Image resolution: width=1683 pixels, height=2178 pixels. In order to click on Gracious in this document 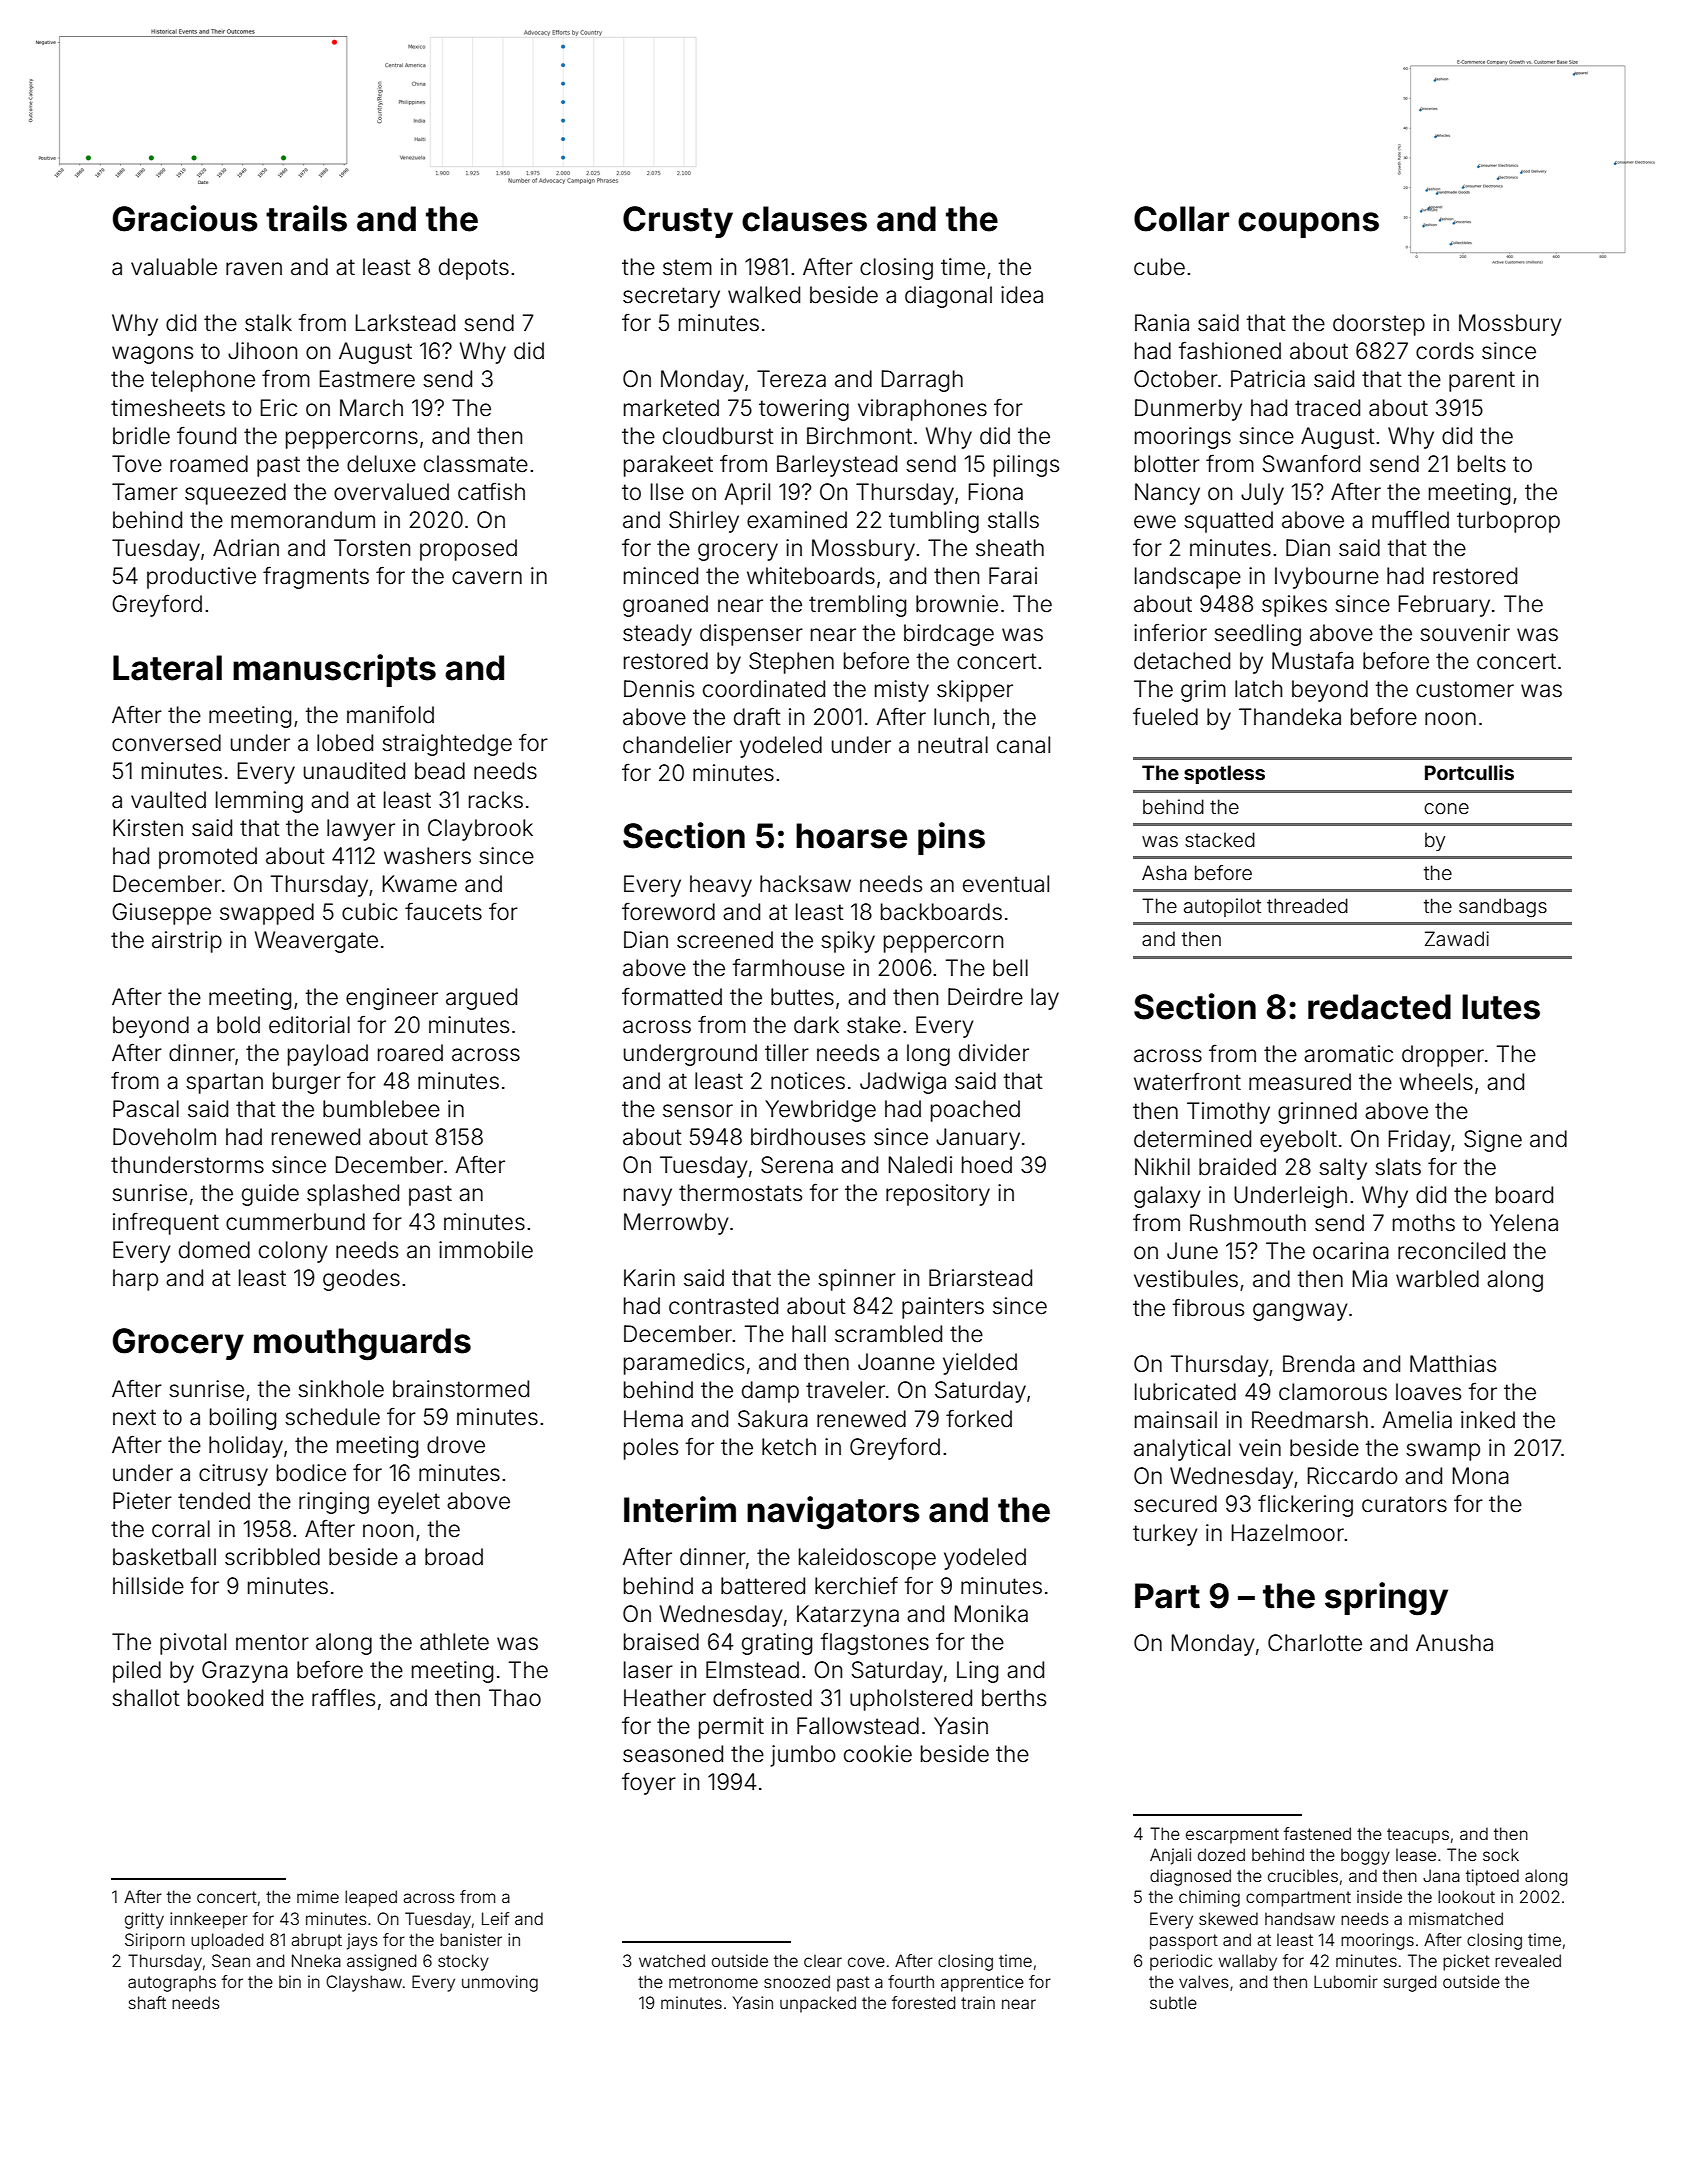, I will do `click(185, 218)`.
